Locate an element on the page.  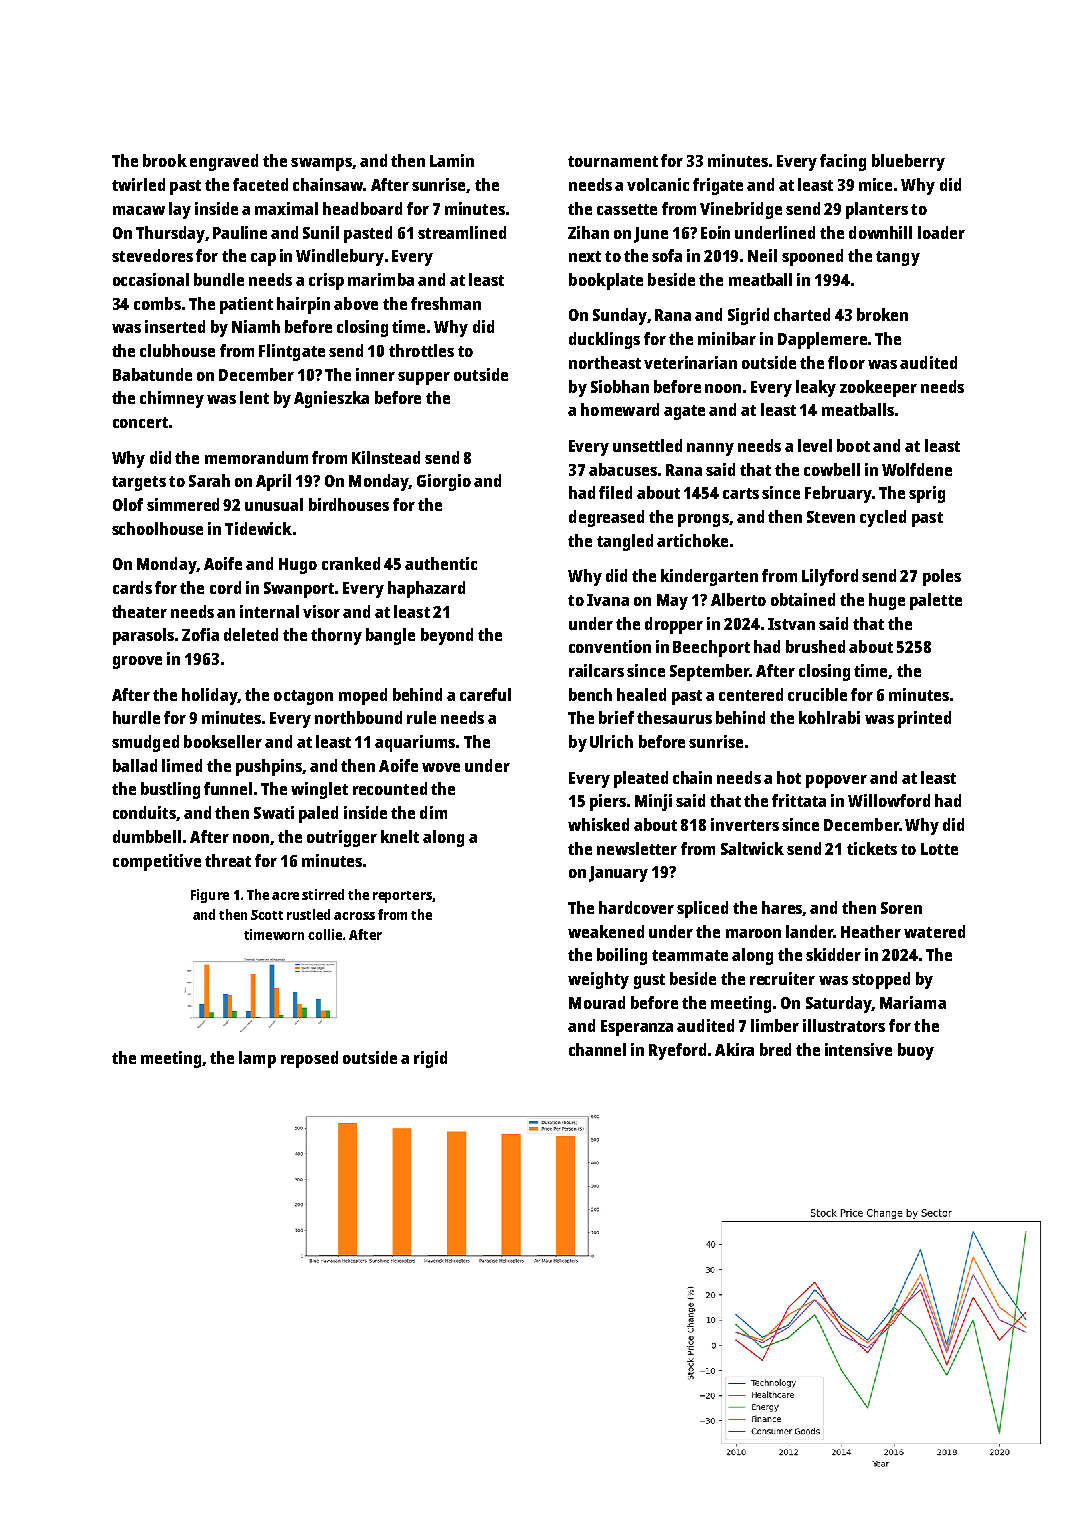
lamp is located at coordinates (257, 1059).
